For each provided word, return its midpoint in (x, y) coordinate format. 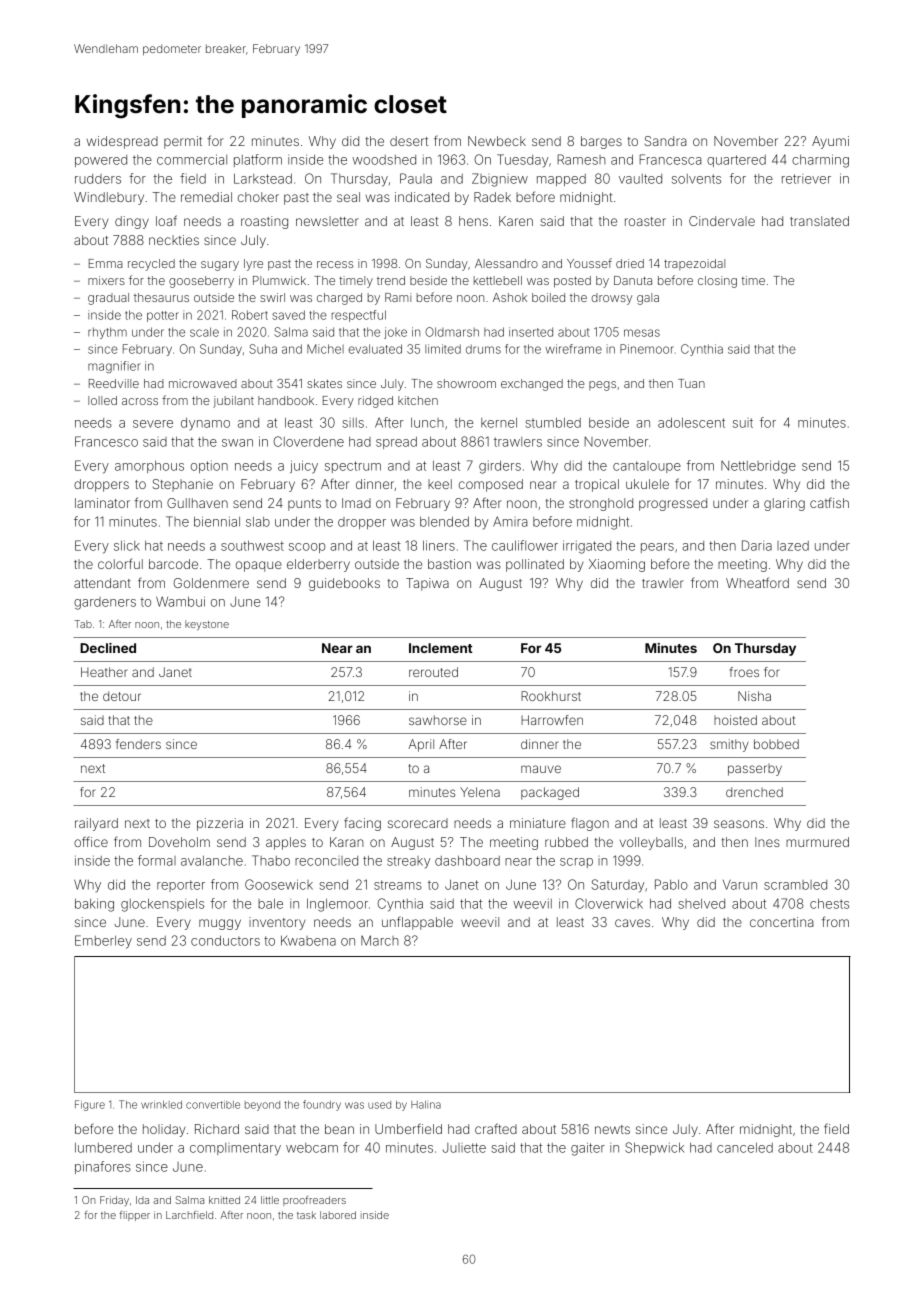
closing (717, 282)
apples (286, 843)
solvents (696, 179)
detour (122, 696)
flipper (134, 1216)
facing (362, 824)
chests (829, 904)
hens (473, 221)
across (140, 401)
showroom (466, 383)
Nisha (754, 696)
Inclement (440, 648)
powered (101, 161)
